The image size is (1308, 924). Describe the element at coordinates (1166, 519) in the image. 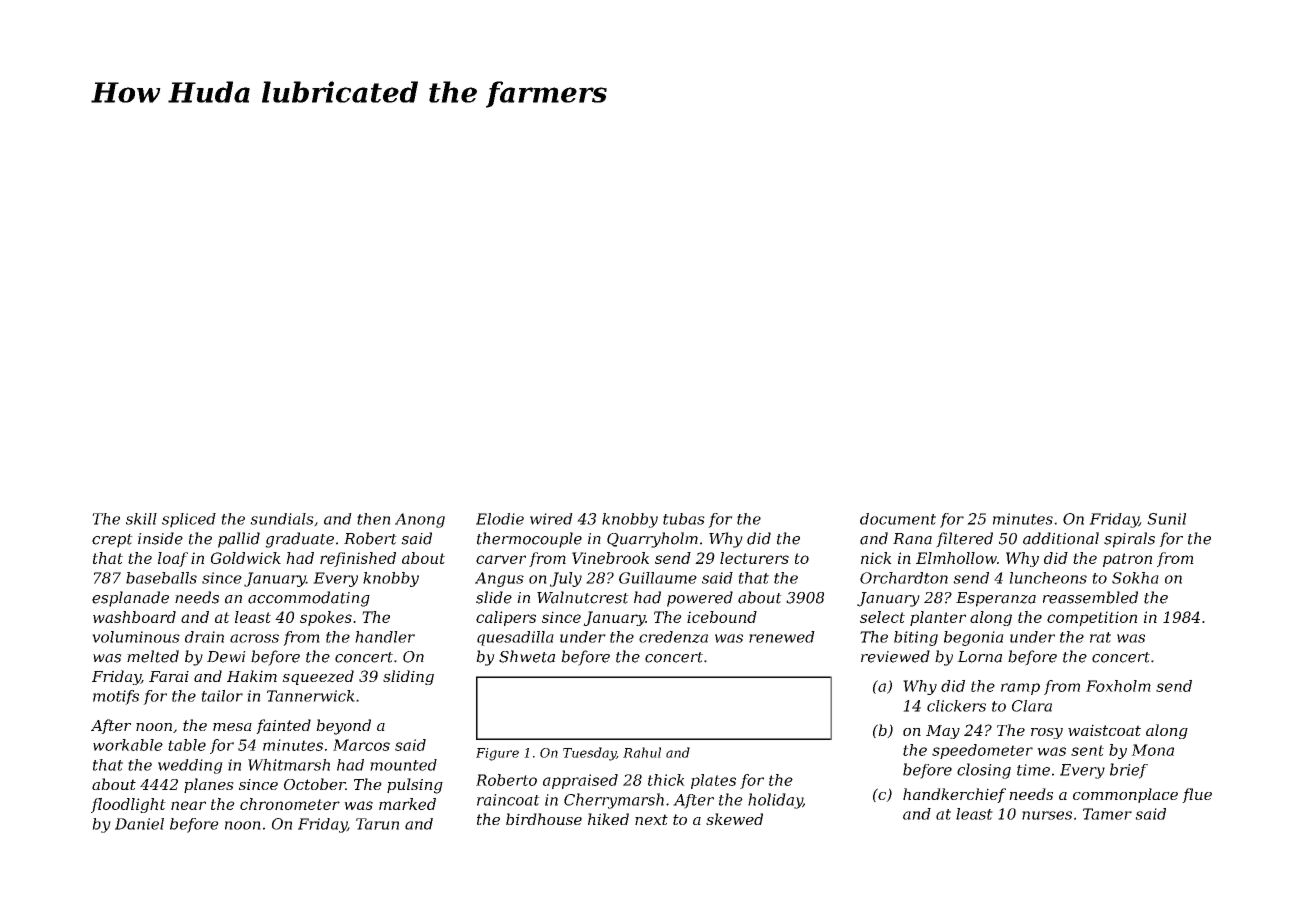

I see `Sunil` at that location.
